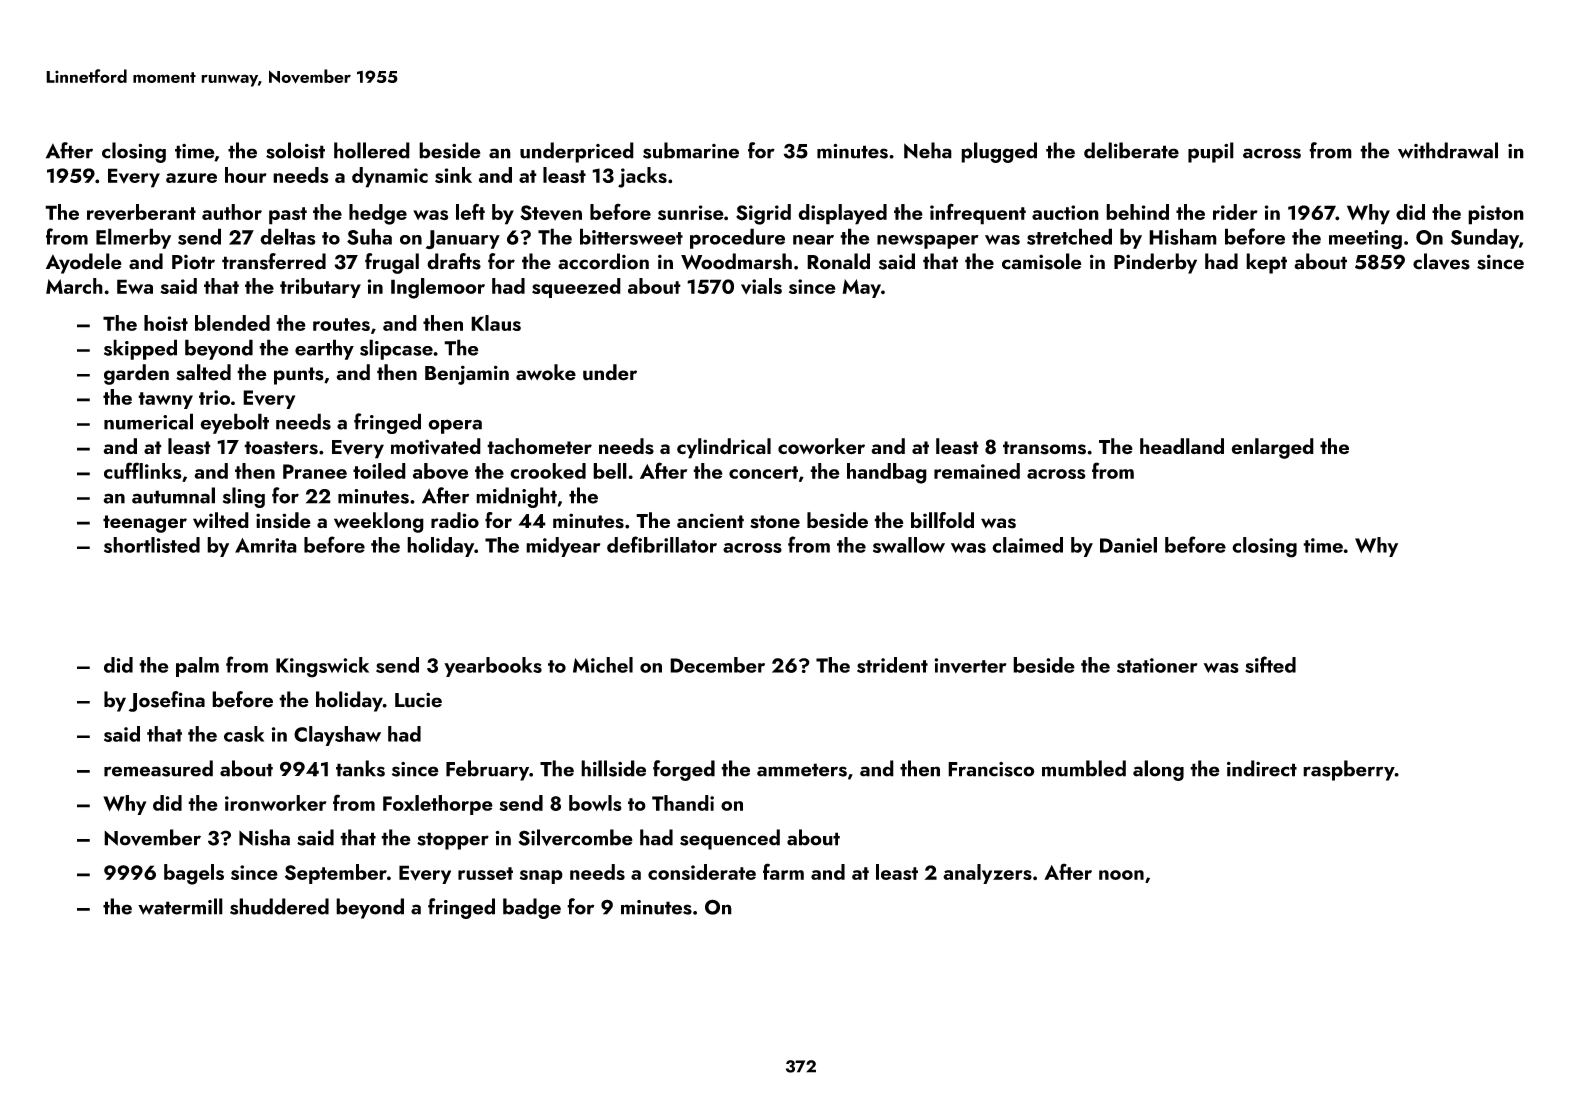  I want to click on enlarged, so click(1272, 448).
